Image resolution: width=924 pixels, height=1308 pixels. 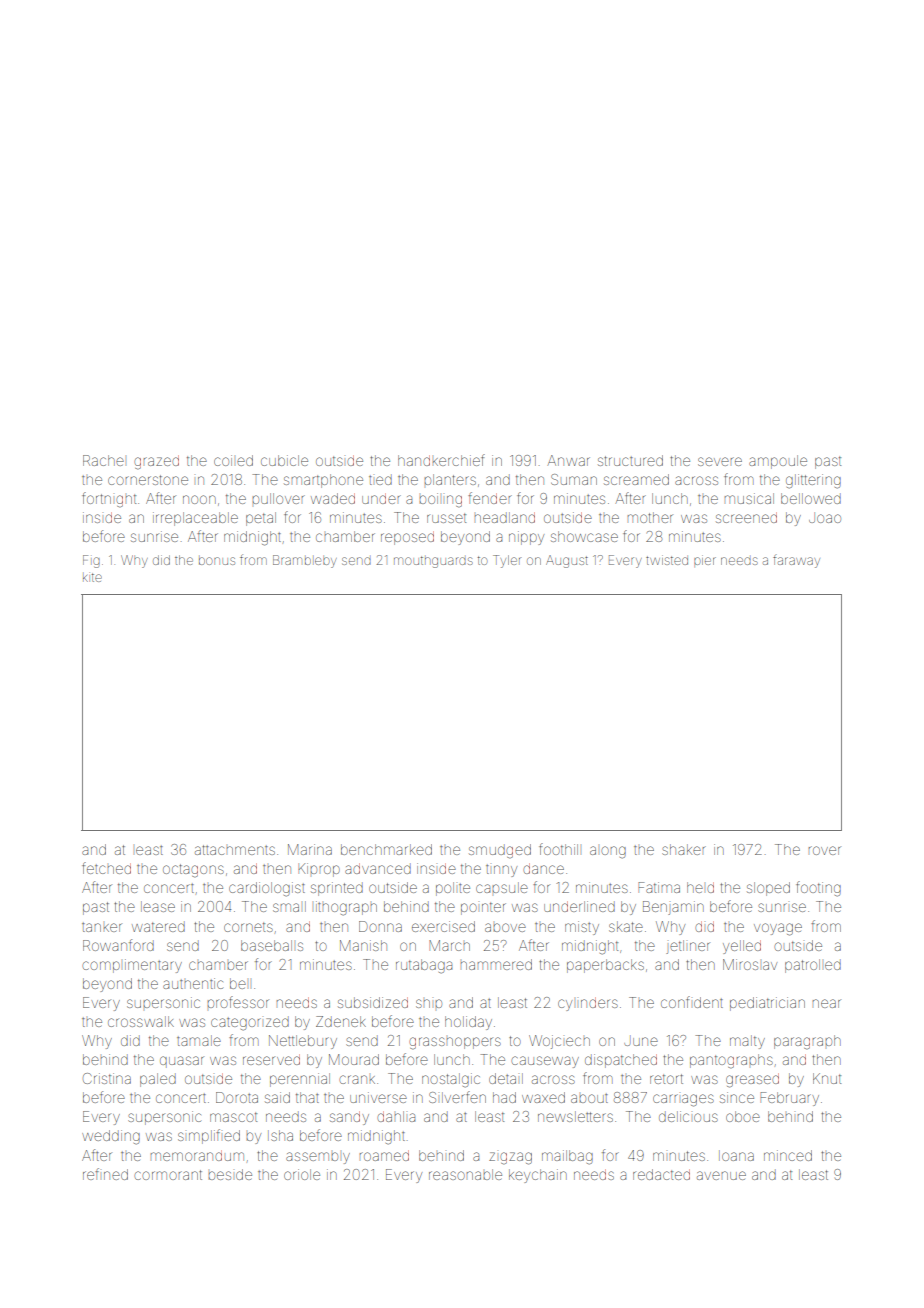 What do you see at coordinates (796, 562) in the screenshot?
I see `faraway` at bounding box center [796, 562].
